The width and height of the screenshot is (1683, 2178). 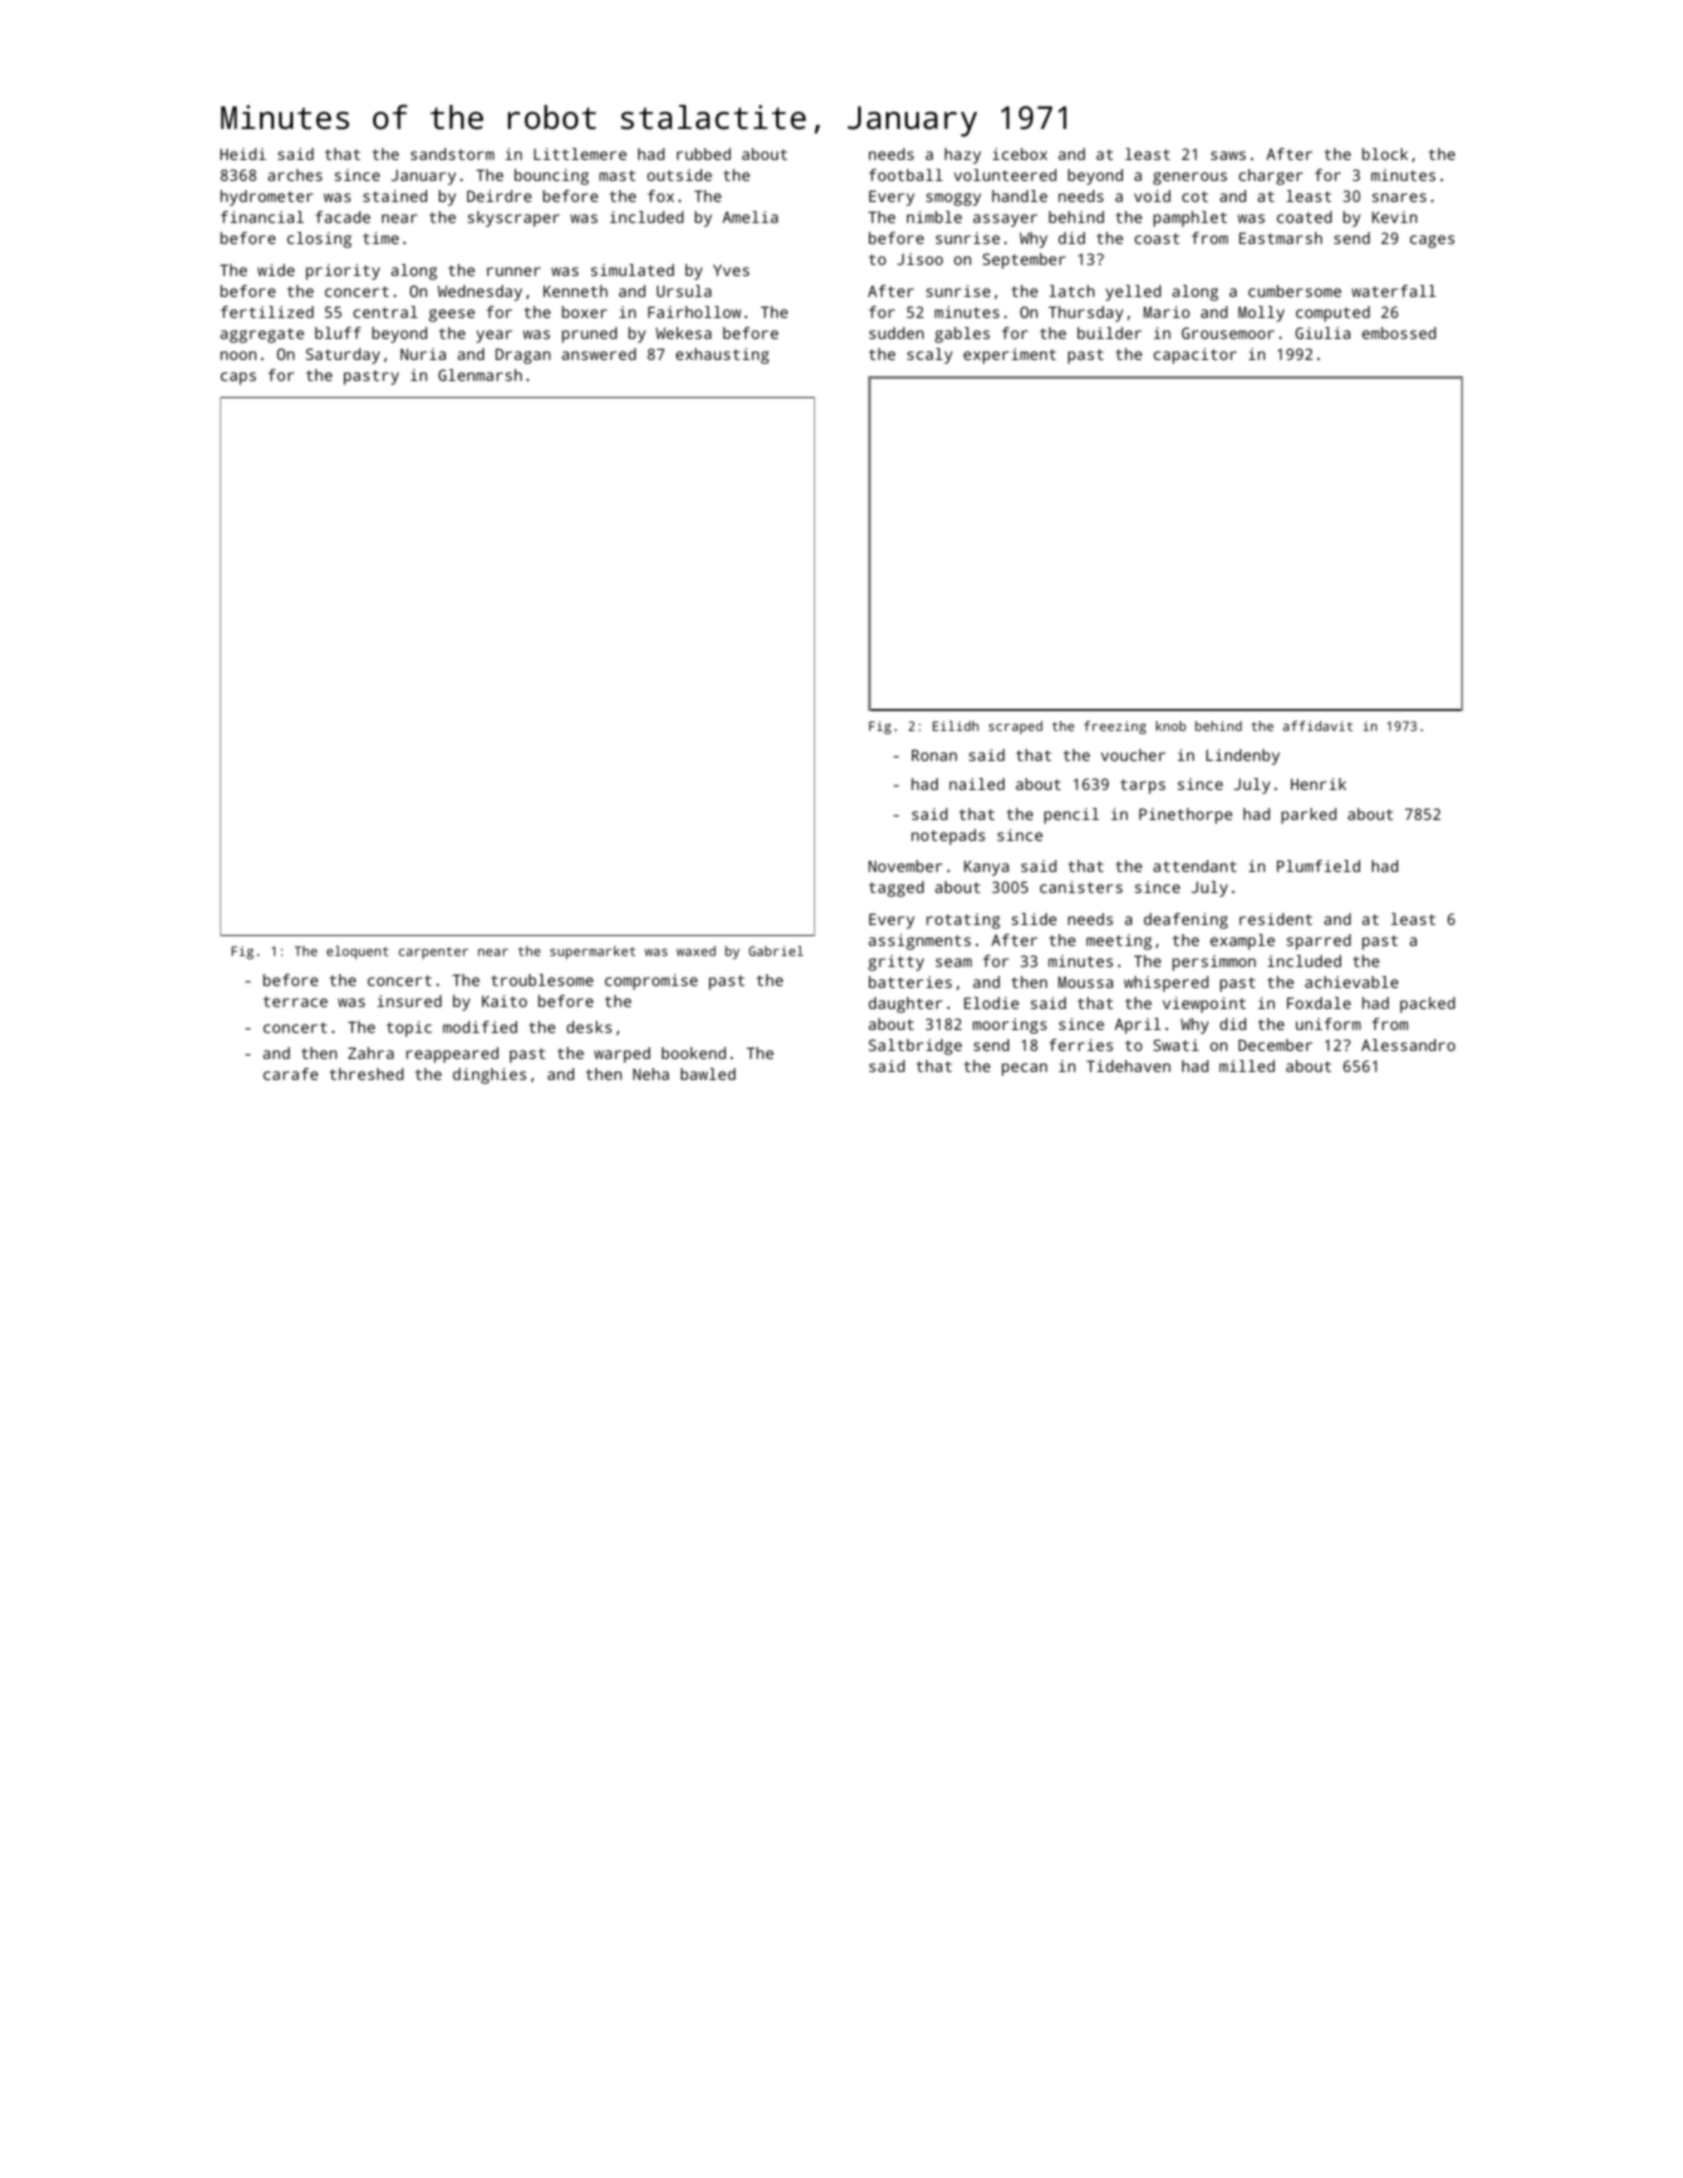 What do you see at coordinates (962, 335) in the screenshot?
I see `gables` at bounding box center [962, 335].
